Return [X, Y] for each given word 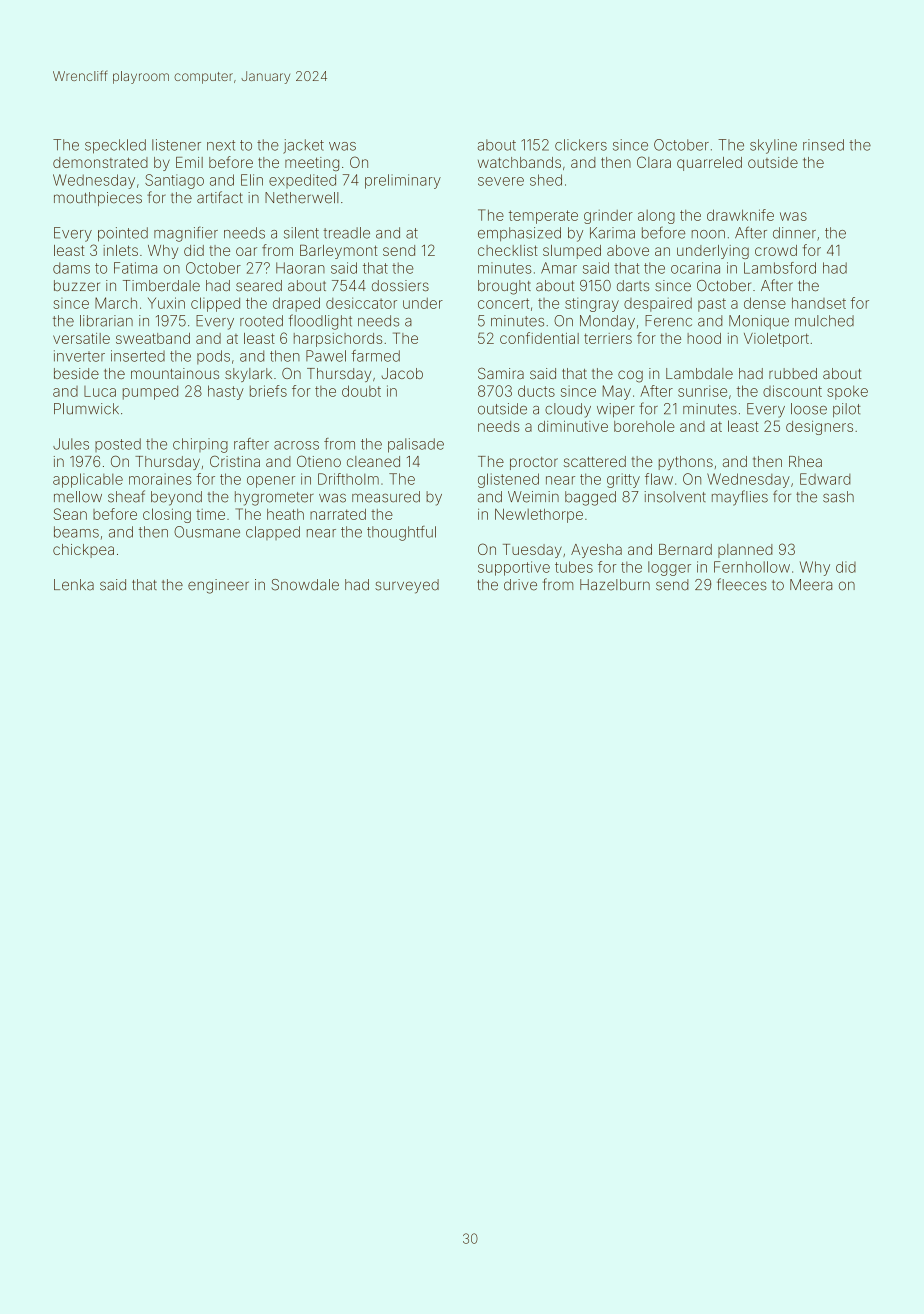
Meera [811, 585]
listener [176, 145]
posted [118, 445]
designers [819, 428]
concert [503, 303]
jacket [303, 146]
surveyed [407, 586]
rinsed [823, 145]
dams [71, 268]
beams [76, 532]
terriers [608, 338]
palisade [416, 445]
